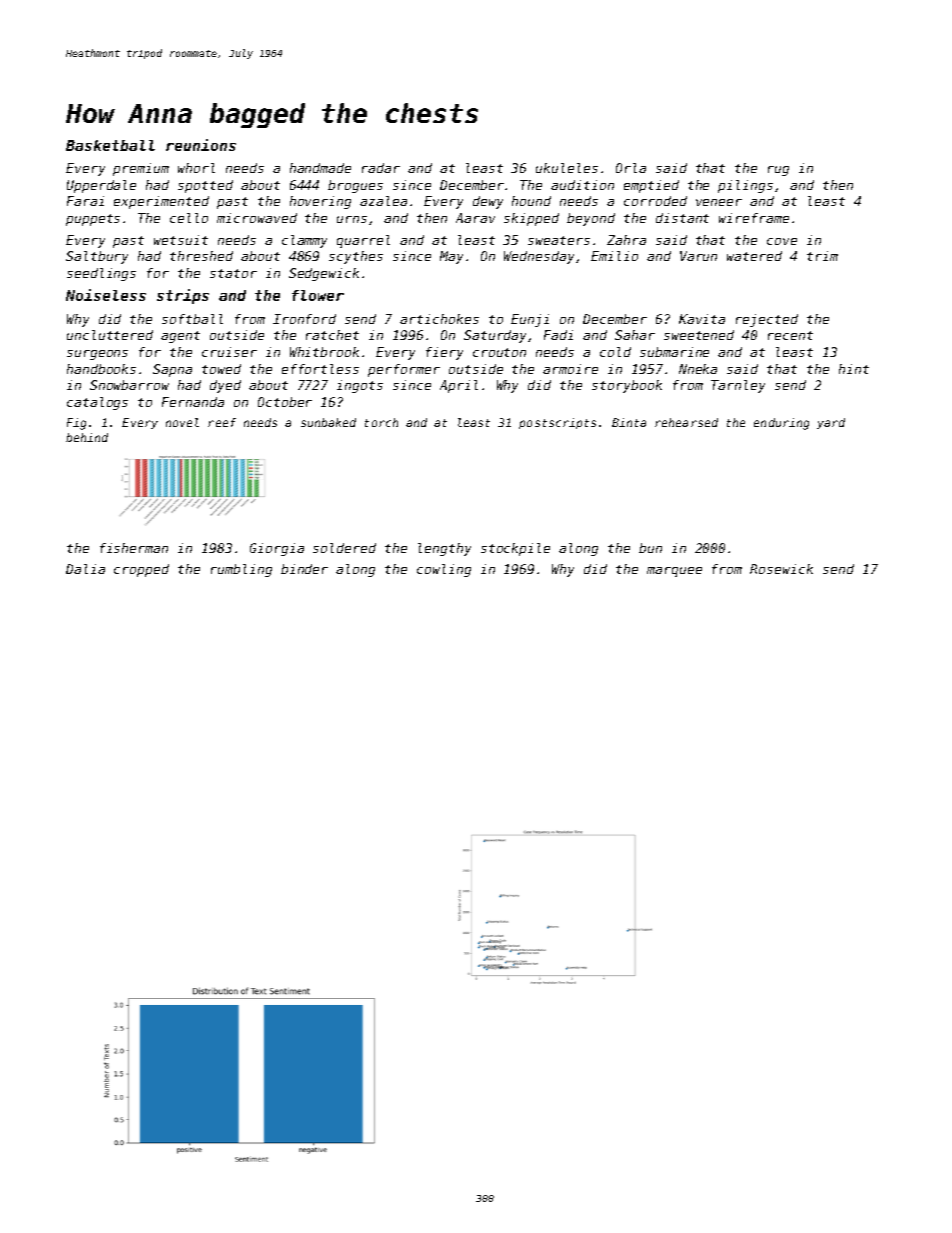 This screenshot has height=1233, width=952. What do you see at coordinates (439, 319) in the screenshot?
I see `artichokes` at bounding box center [439, 319].
